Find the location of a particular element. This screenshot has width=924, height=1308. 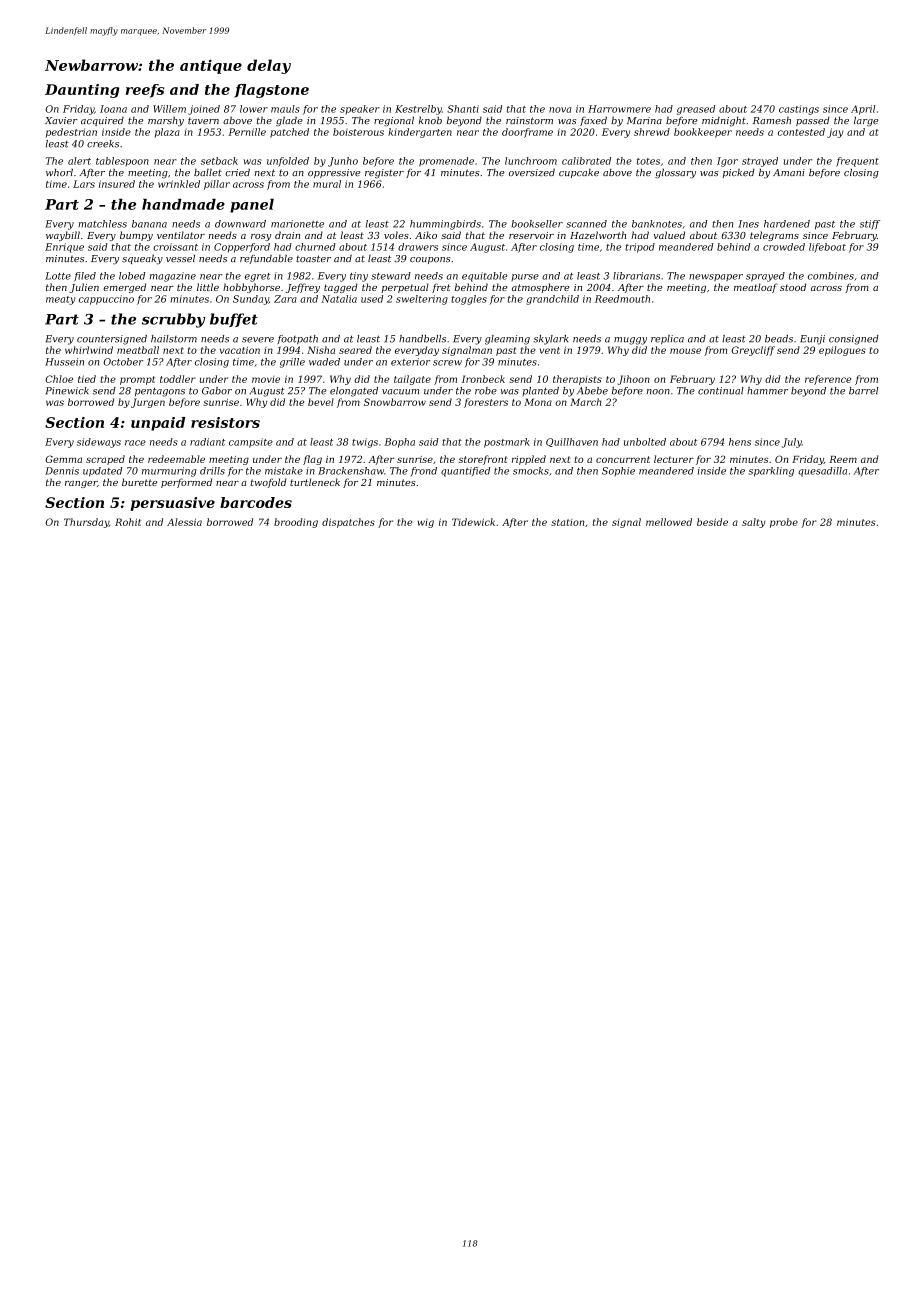

Reem is located at coordinates (843, 459).
